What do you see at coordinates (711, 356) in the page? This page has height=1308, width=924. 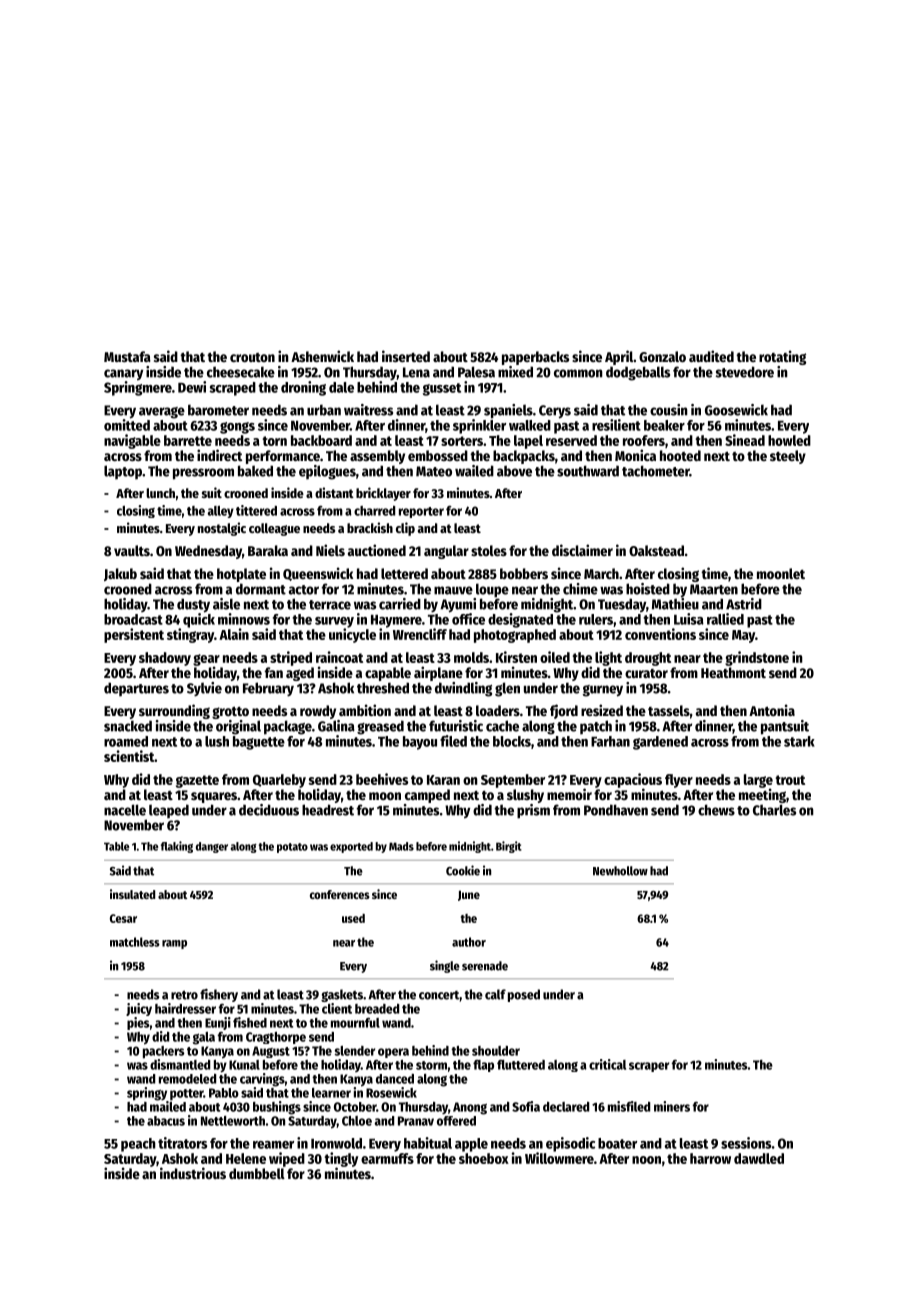 I see `audited` at bounding box center [711, 356].
